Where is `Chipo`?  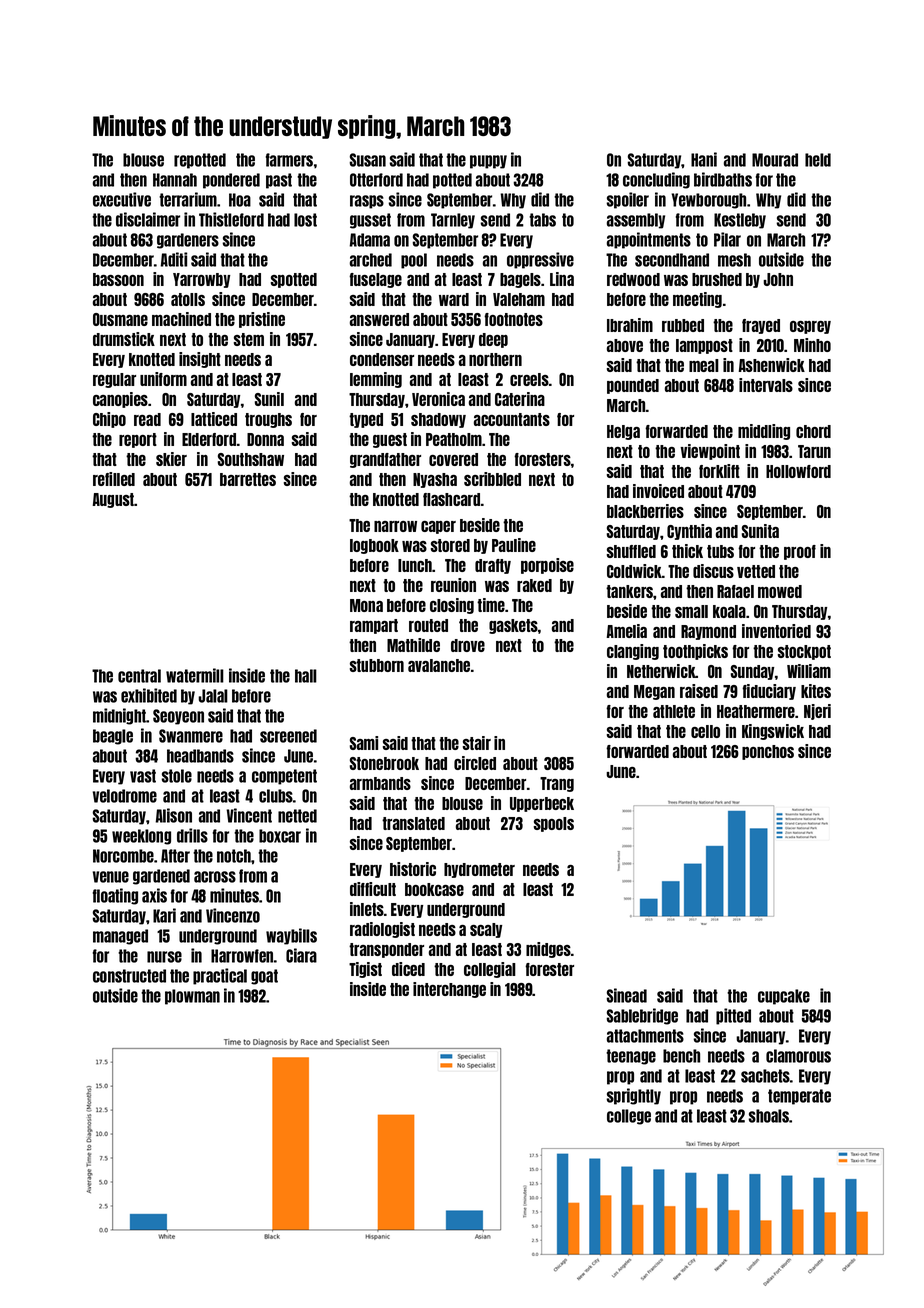 Chipo is located at coordinates (109, 420).
